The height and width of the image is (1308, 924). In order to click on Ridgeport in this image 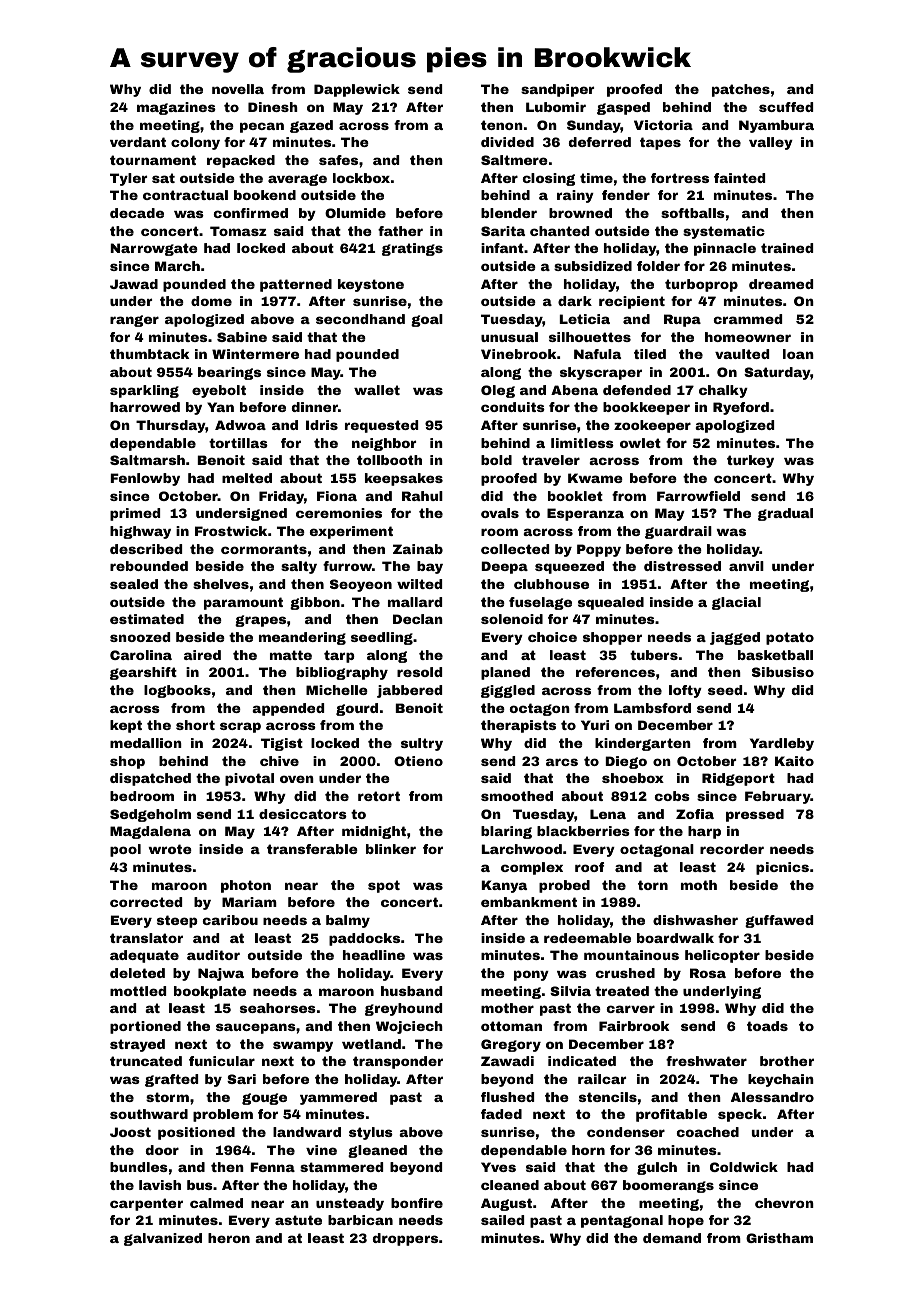, I will do `click(738, 779)`.
